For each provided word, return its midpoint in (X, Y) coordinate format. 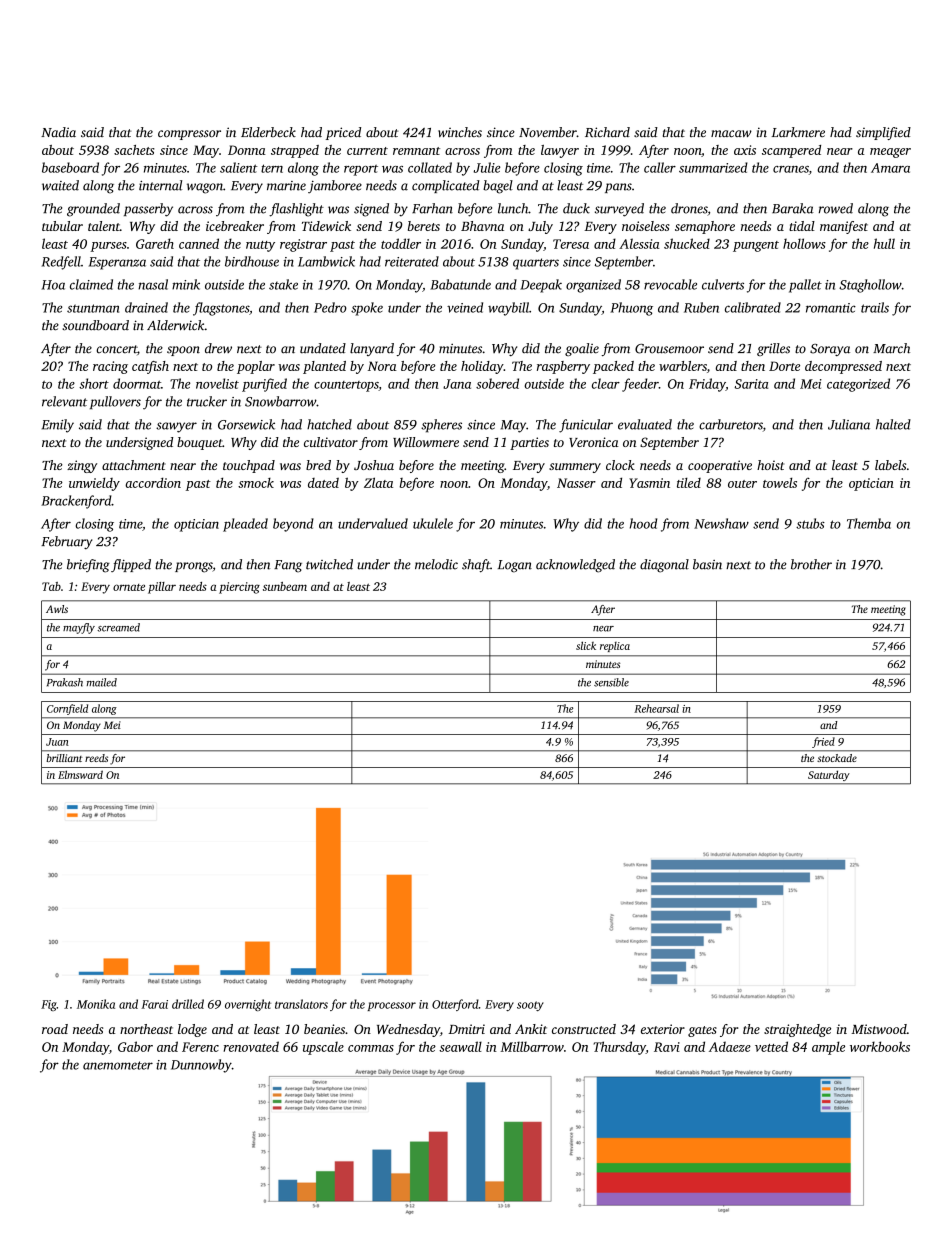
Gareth (155, 243)
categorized (858, 385)
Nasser (576, 483)
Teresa (571, 244)
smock (256, 483)
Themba (869, 523)
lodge (192, 1030)
